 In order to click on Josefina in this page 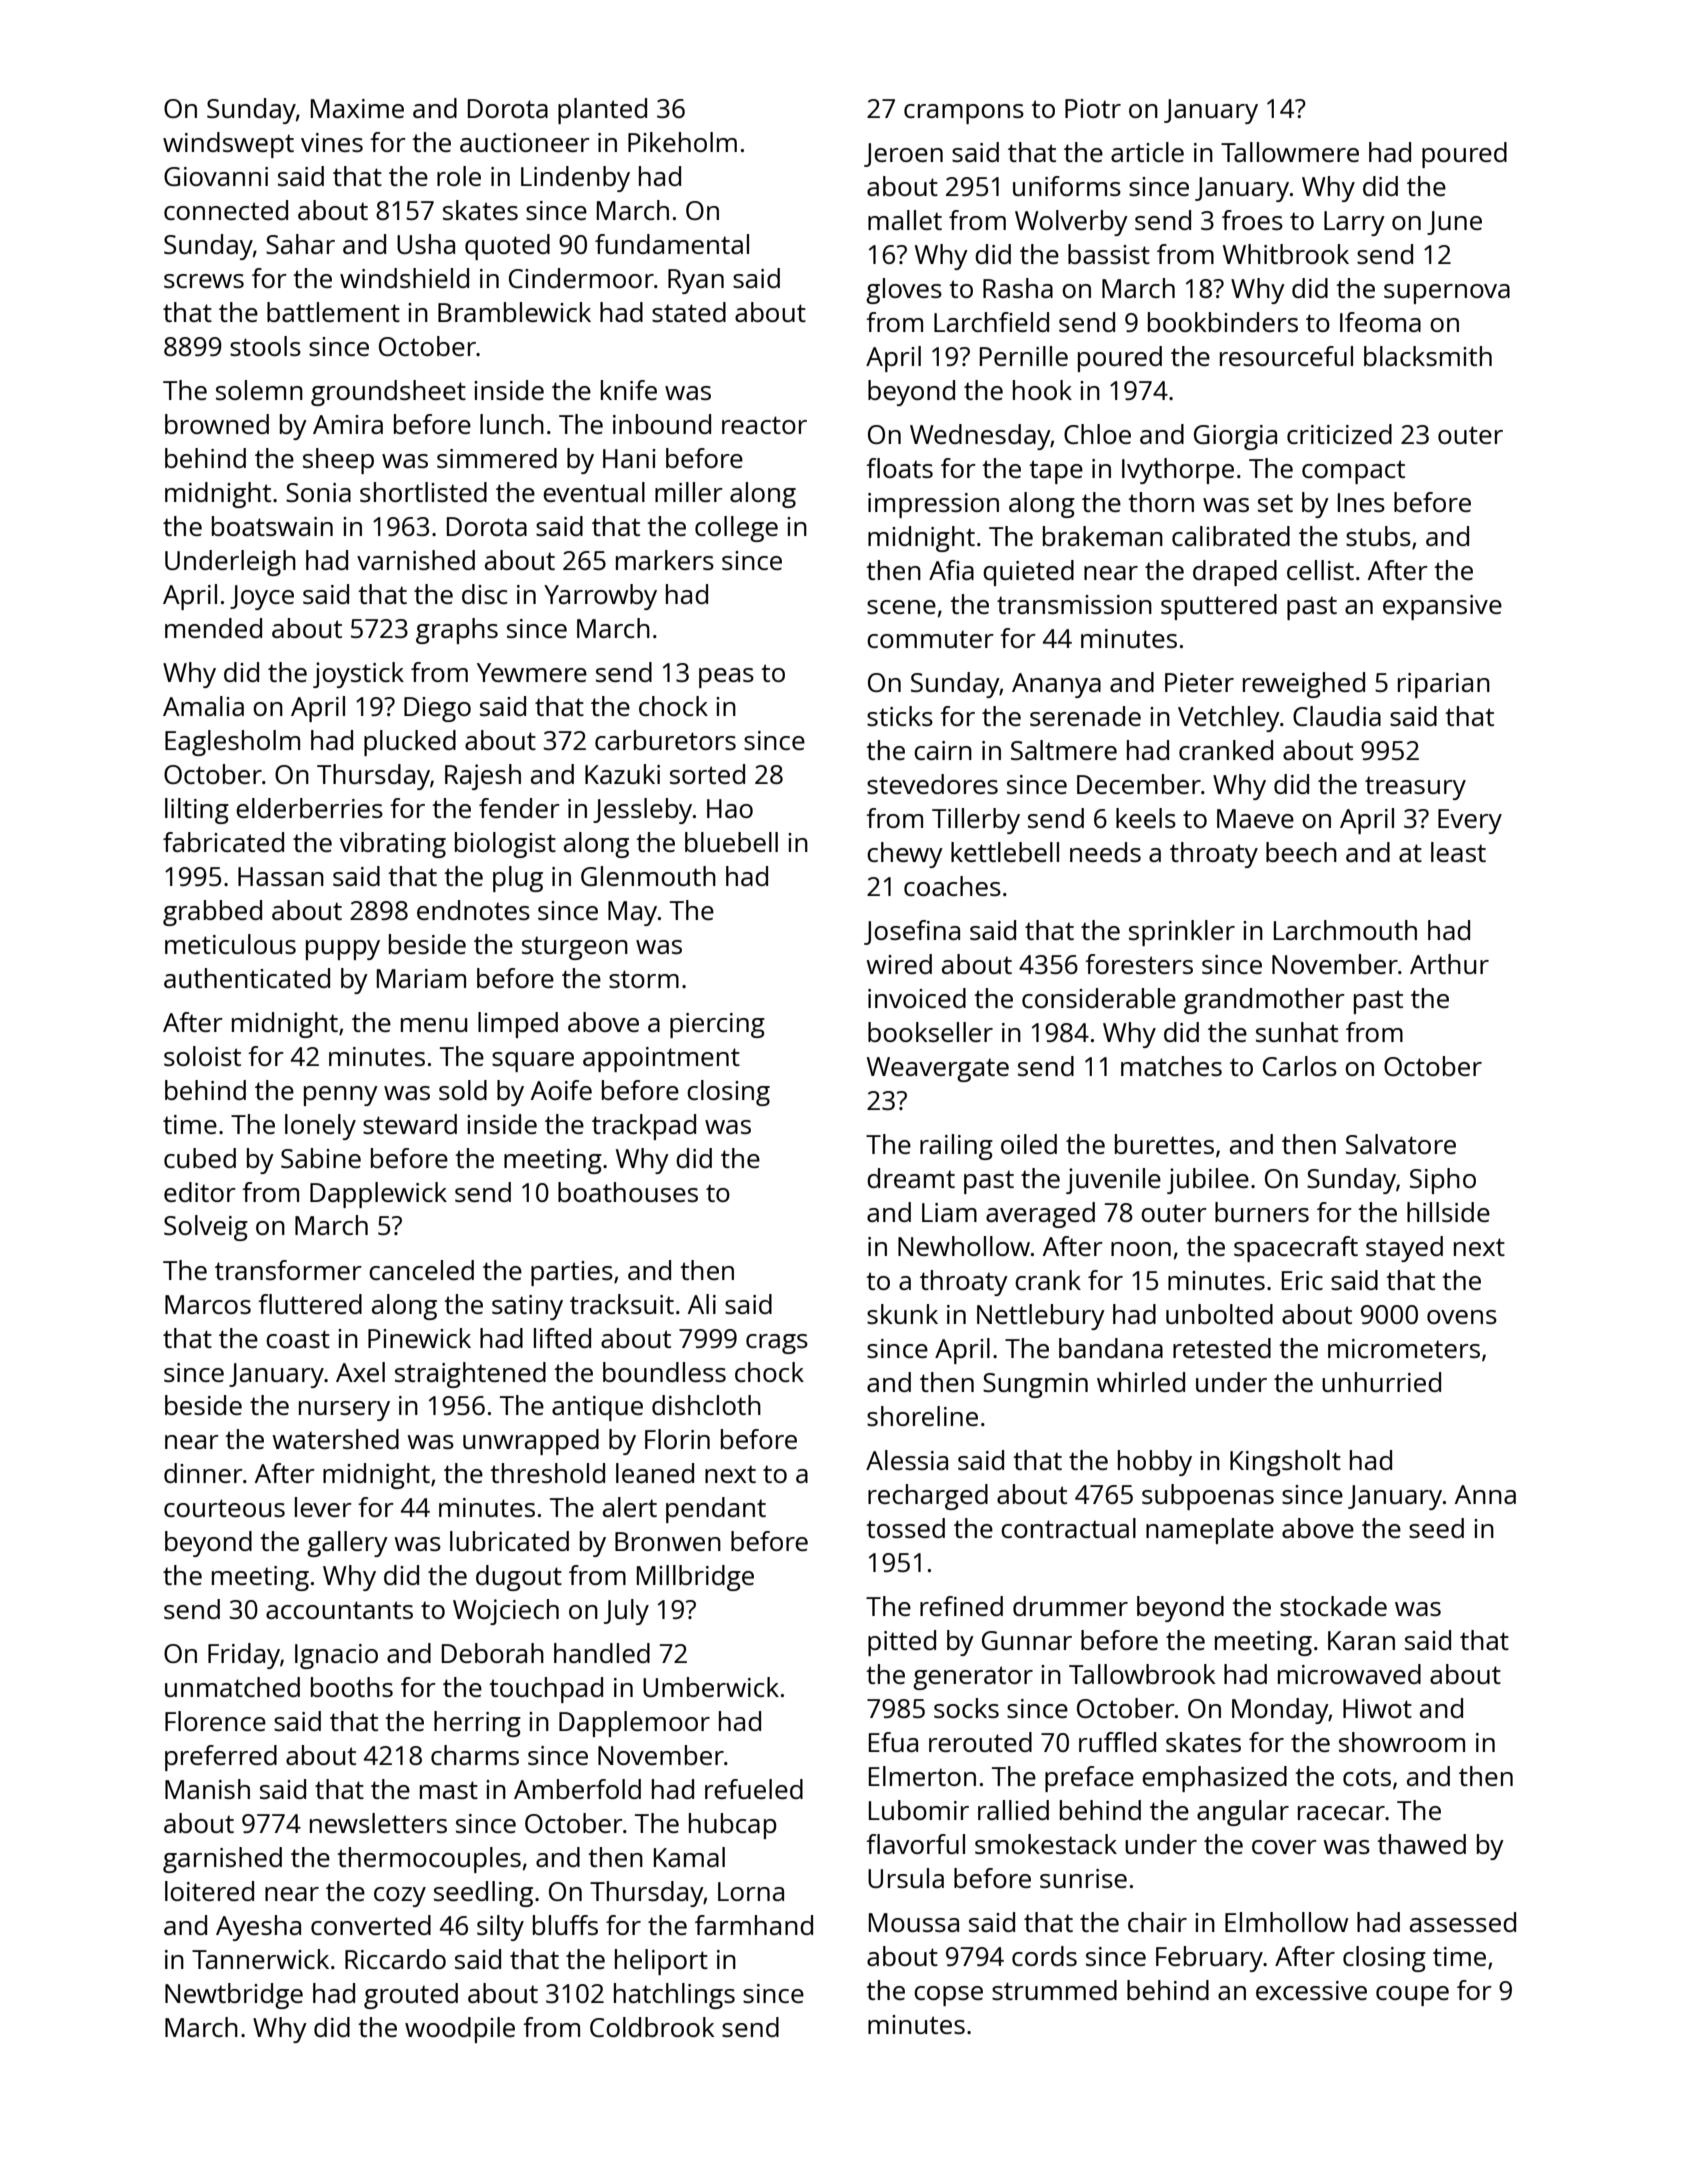, I will do `click(912, 932)`.
